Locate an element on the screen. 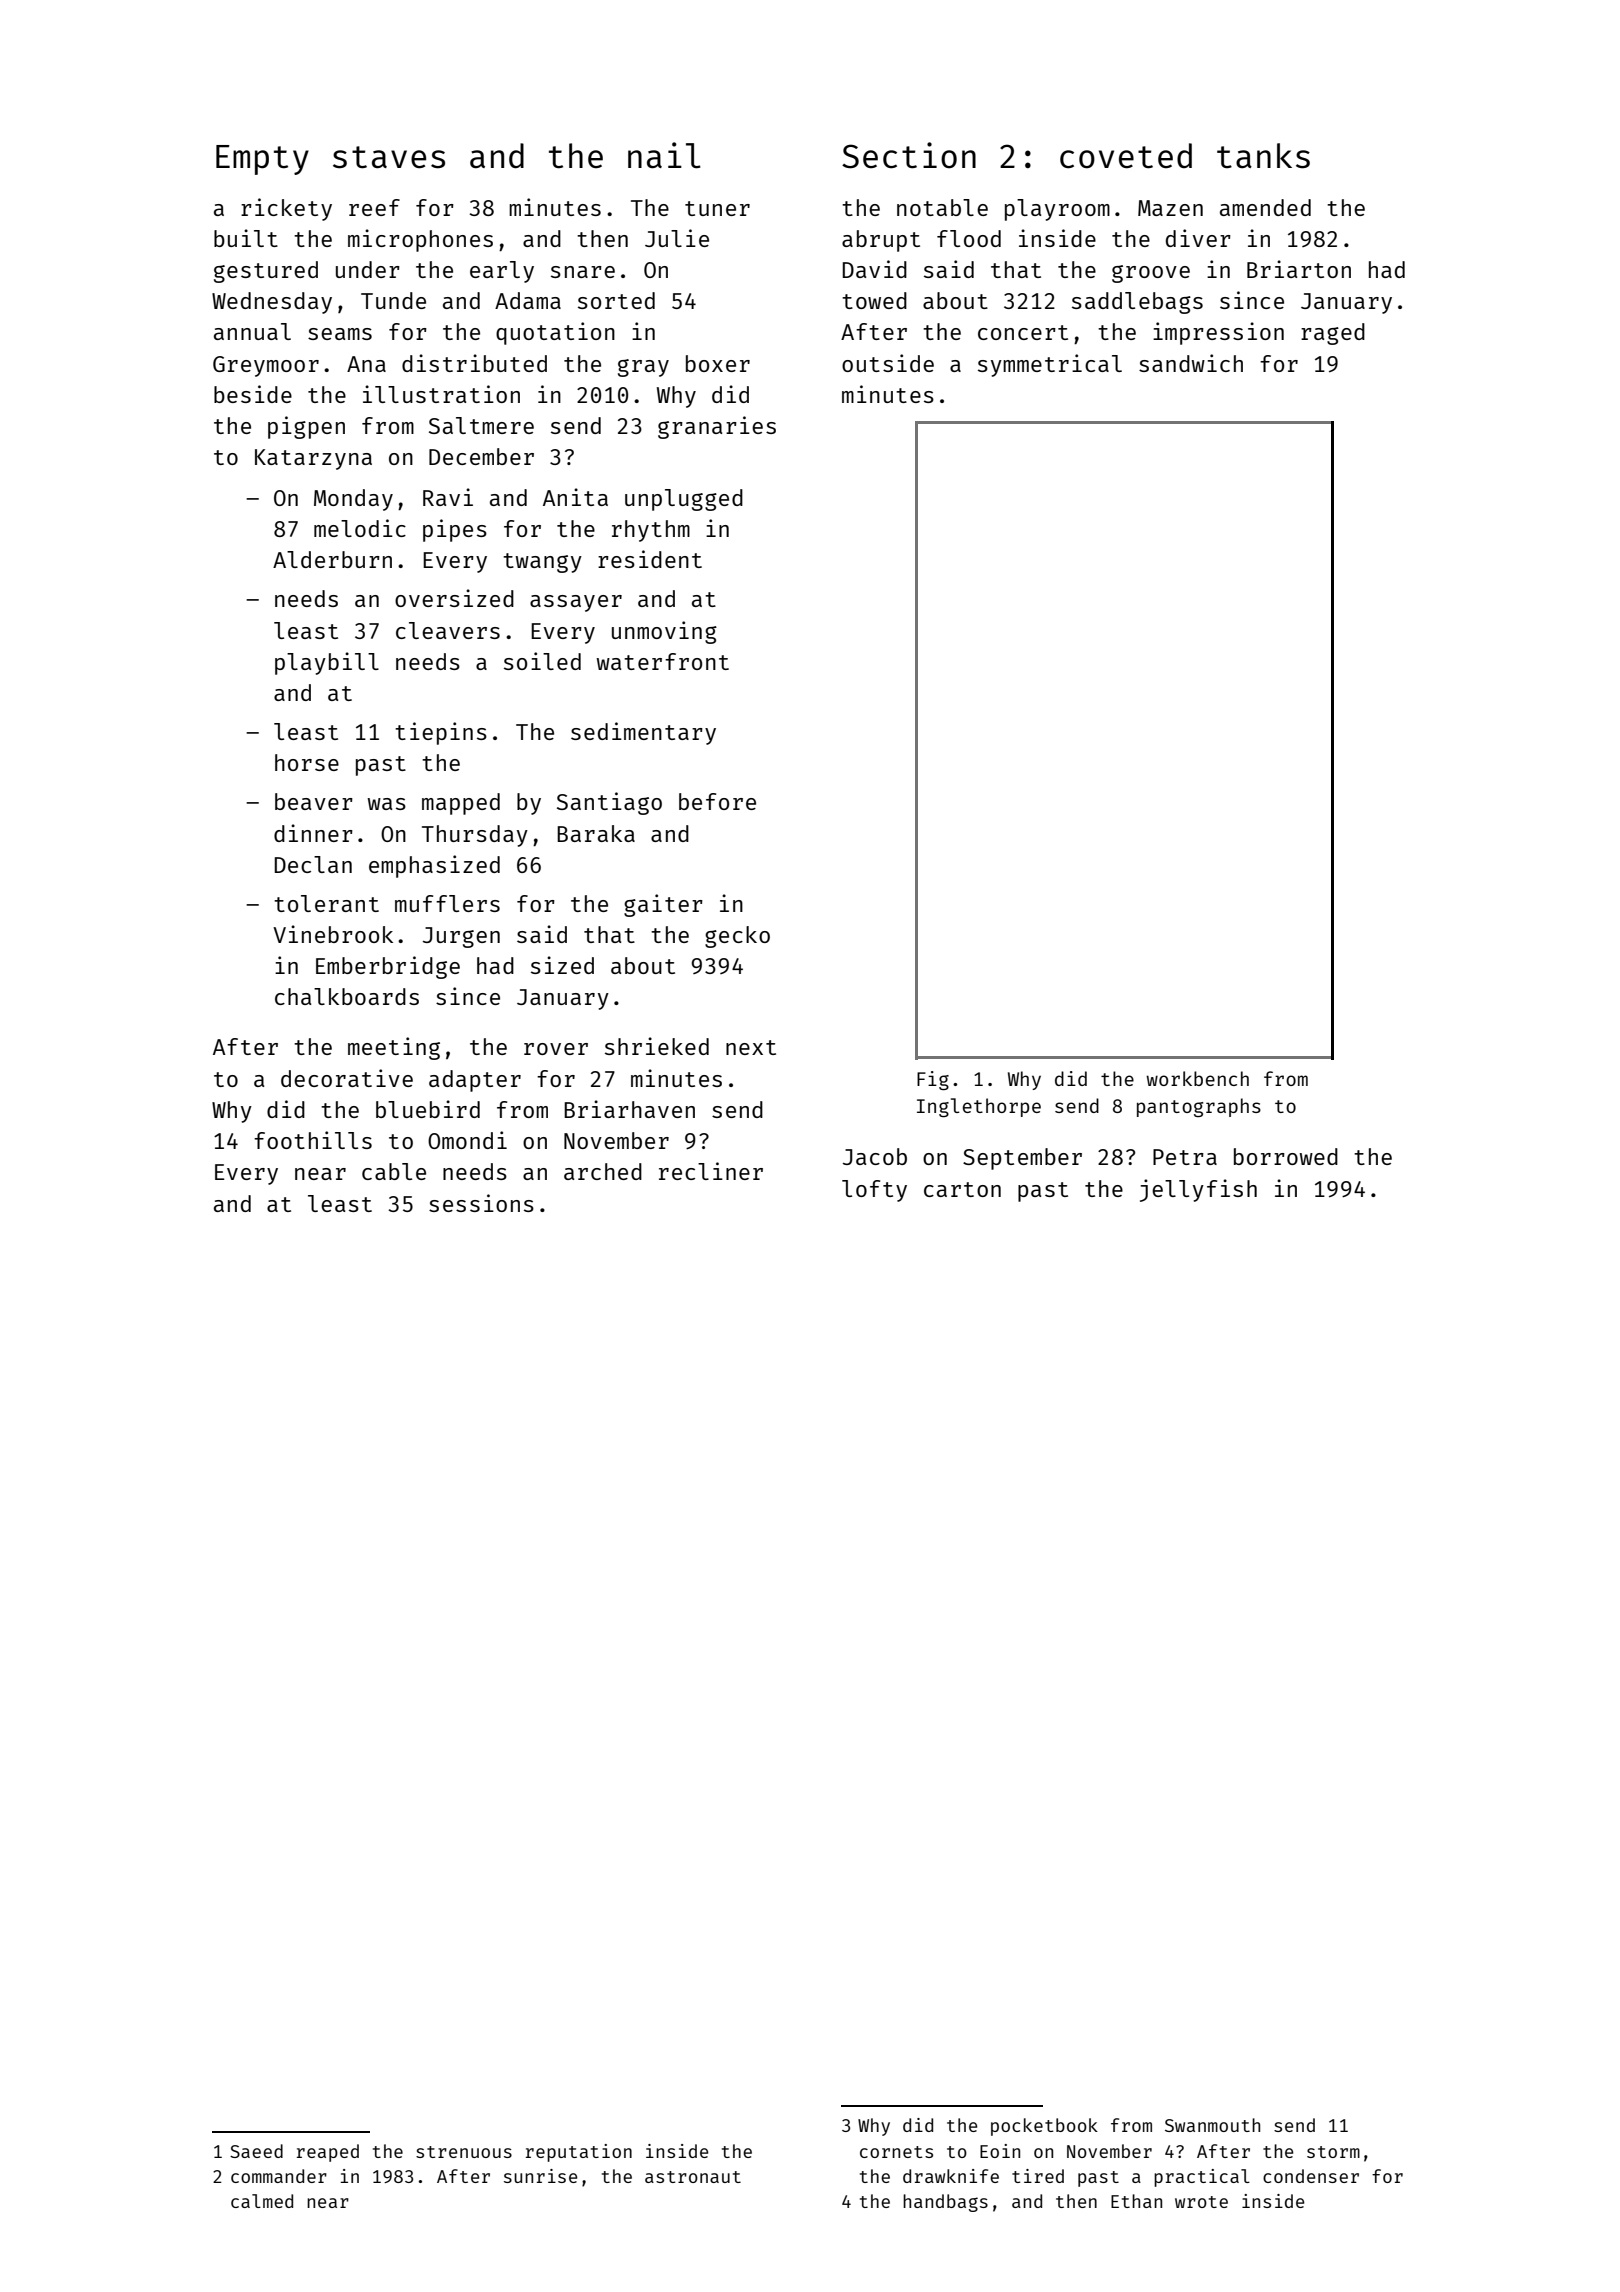  Ethan is located at coordinates (1136, 2201).
